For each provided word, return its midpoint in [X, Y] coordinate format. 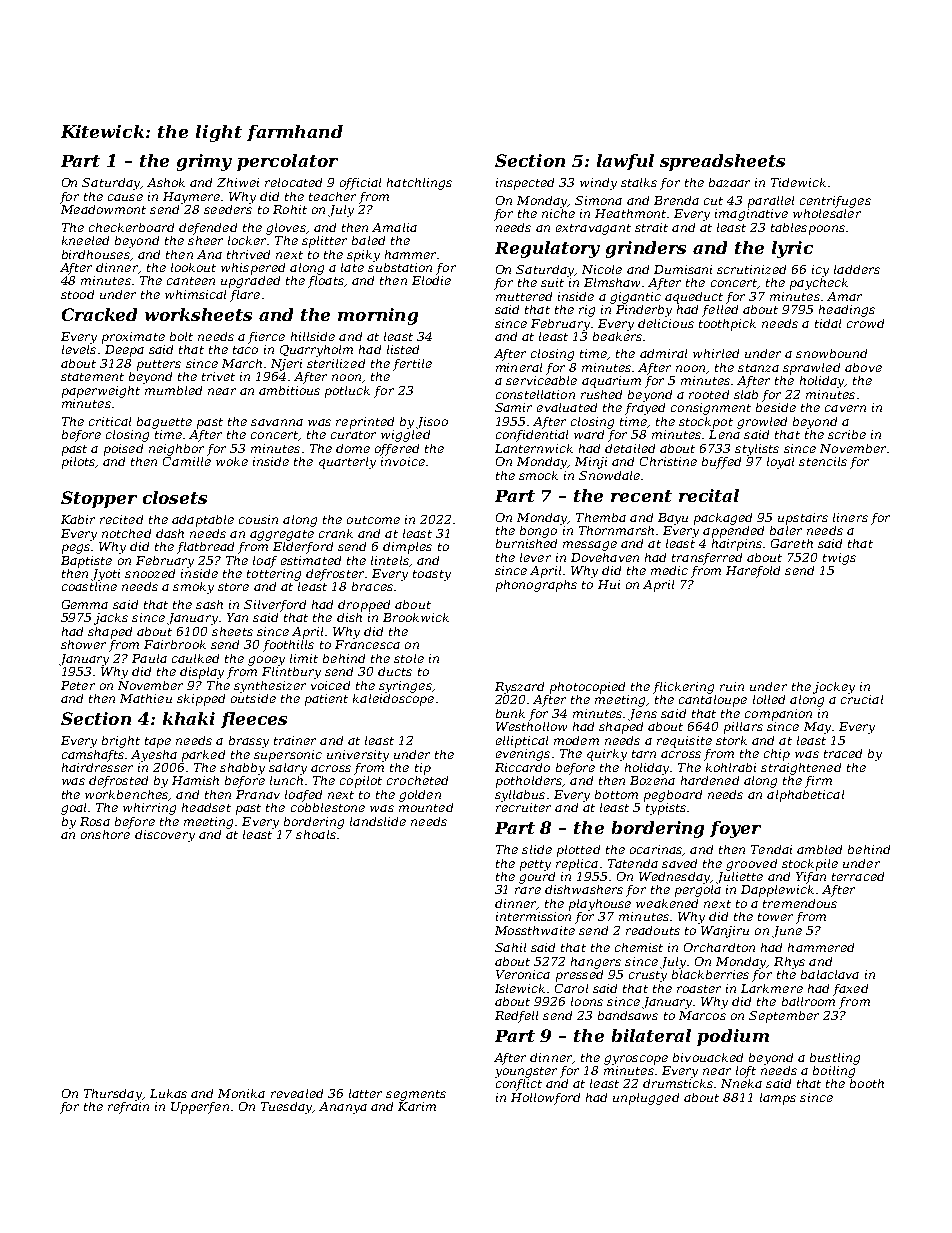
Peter [78, 685]
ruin [732, 686]
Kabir [78, 519]
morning [378, 316]
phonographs [536, 586]
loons [587, 1001]
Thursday [113, 1095]
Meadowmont [103, 209]
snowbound [831, 353]
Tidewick [798, 182]
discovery [165, 836]
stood [77, 294]
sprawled [811, 369]
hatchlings [419, 184]
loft [746, 1072]
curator [353, 435]
